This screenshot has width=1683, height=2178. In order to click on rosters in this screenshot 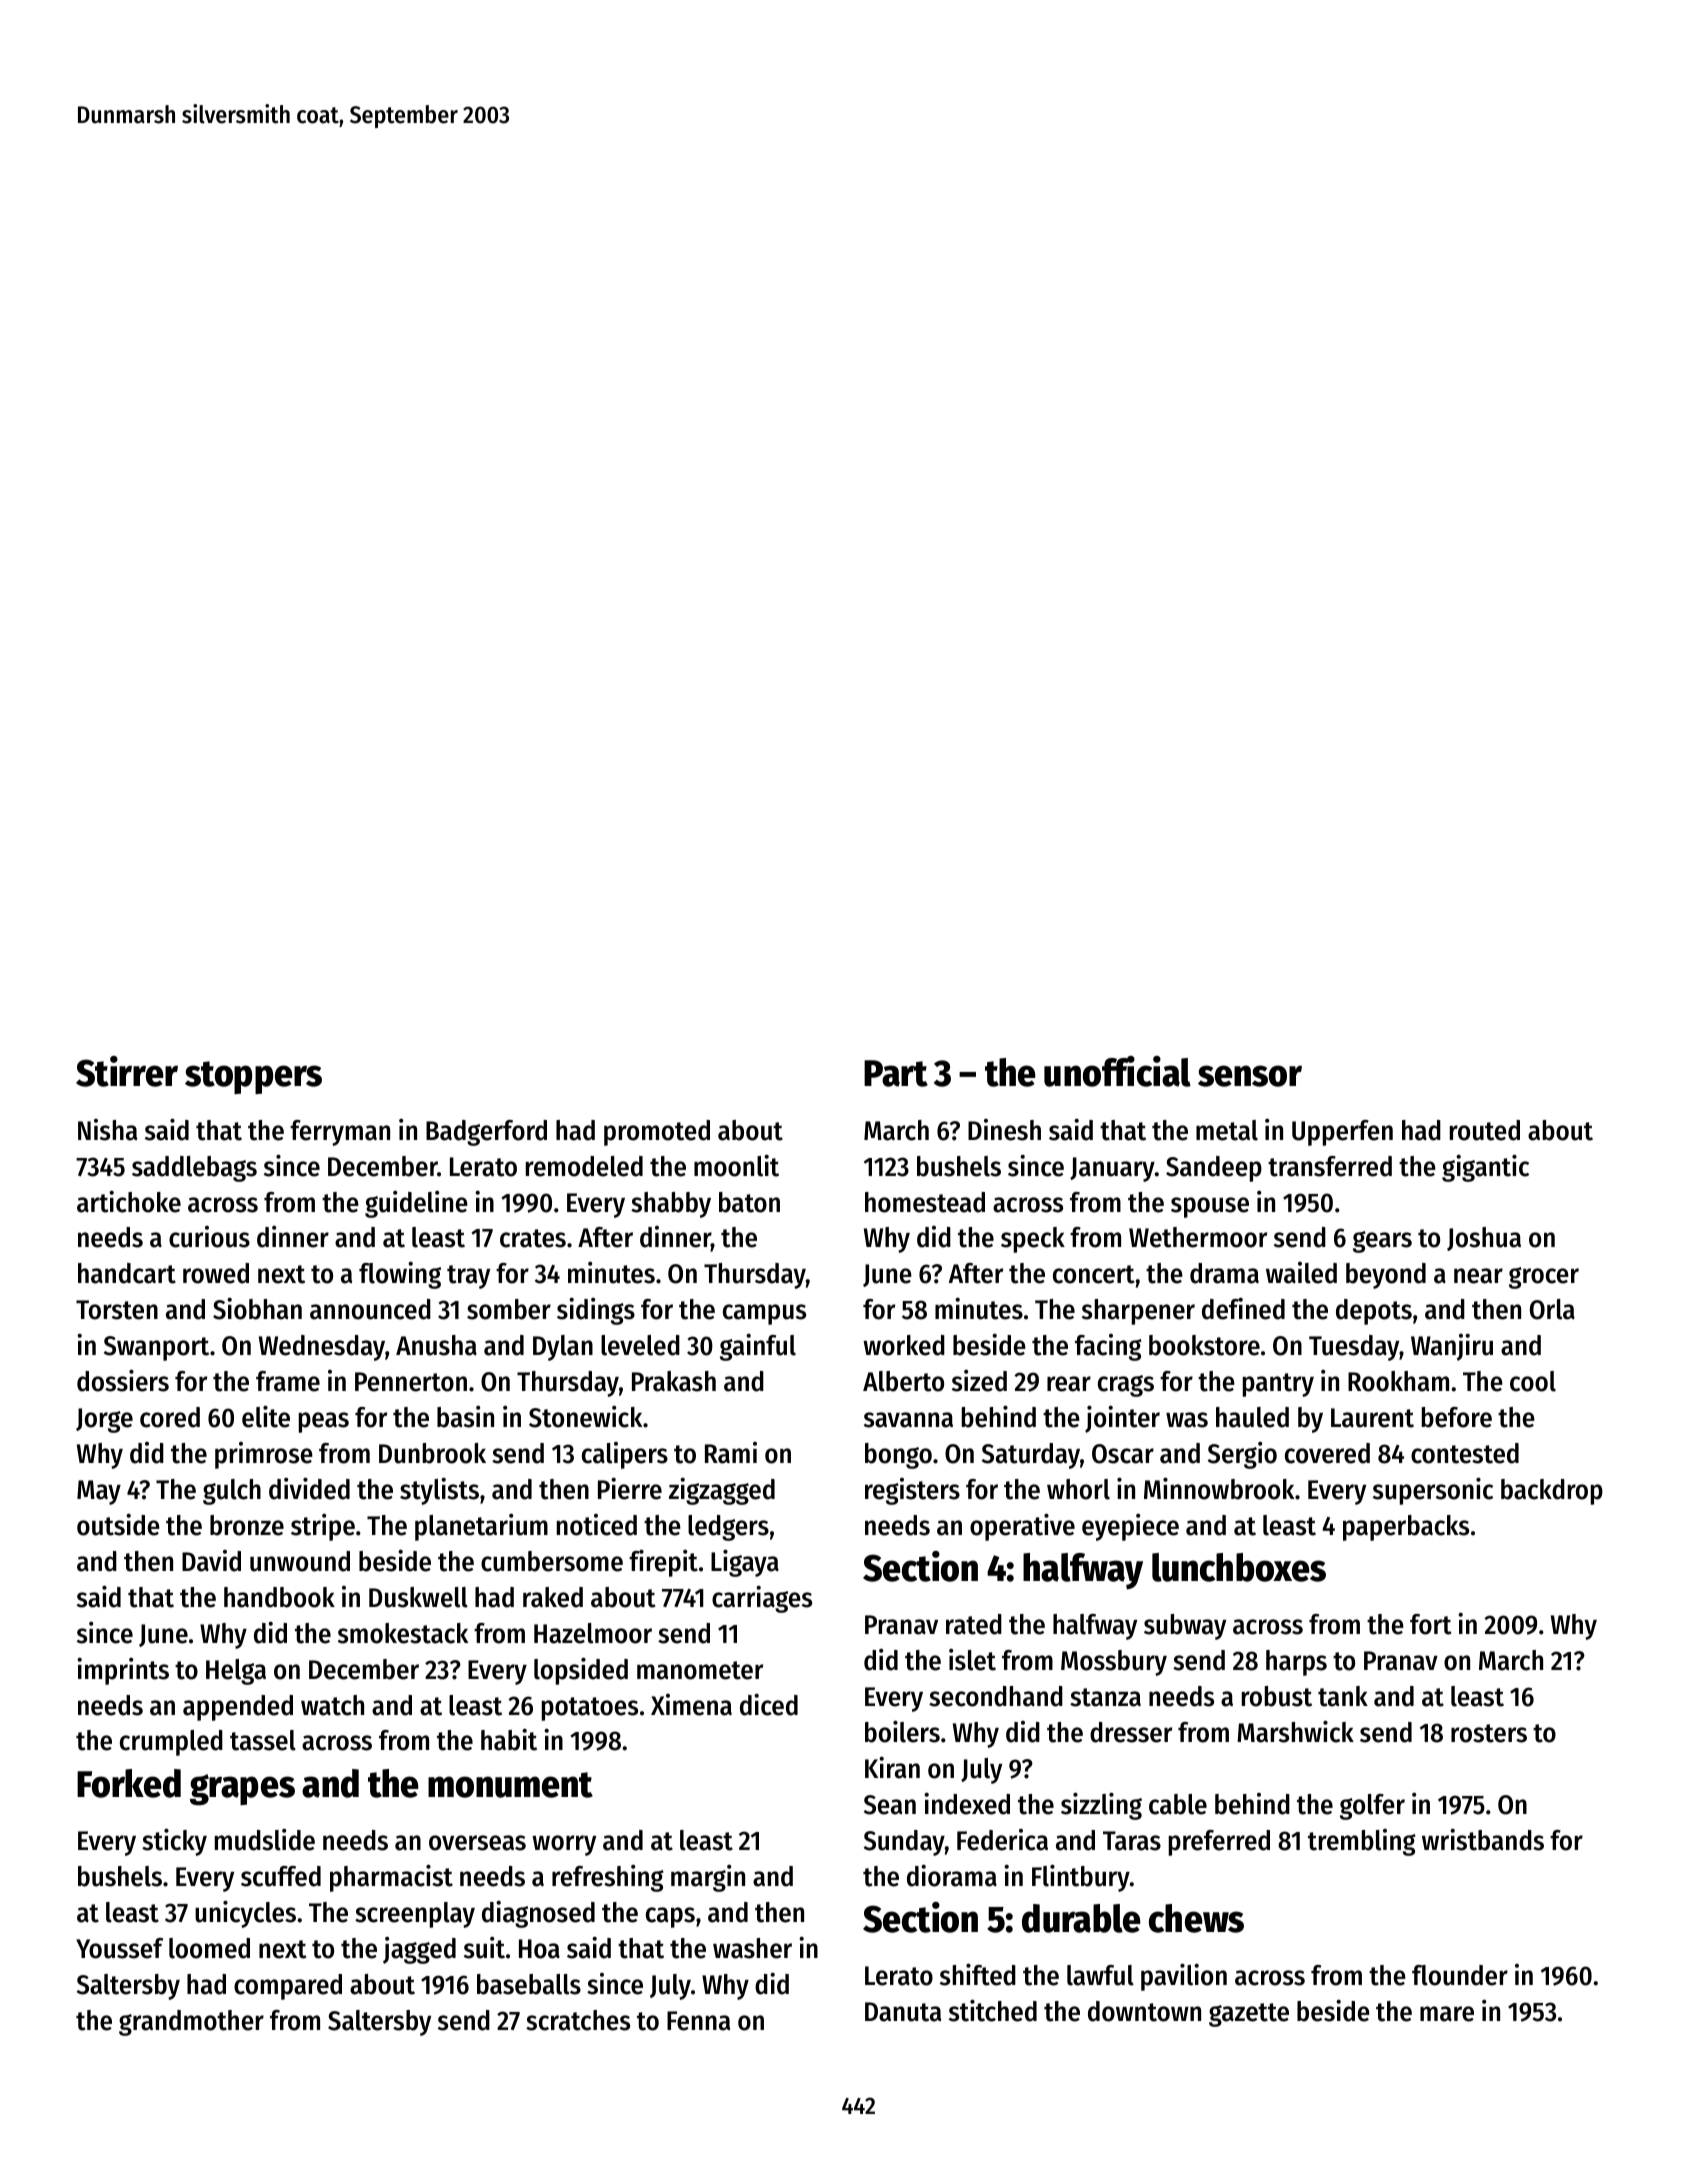, I will do `click(1489, 1733)`.
